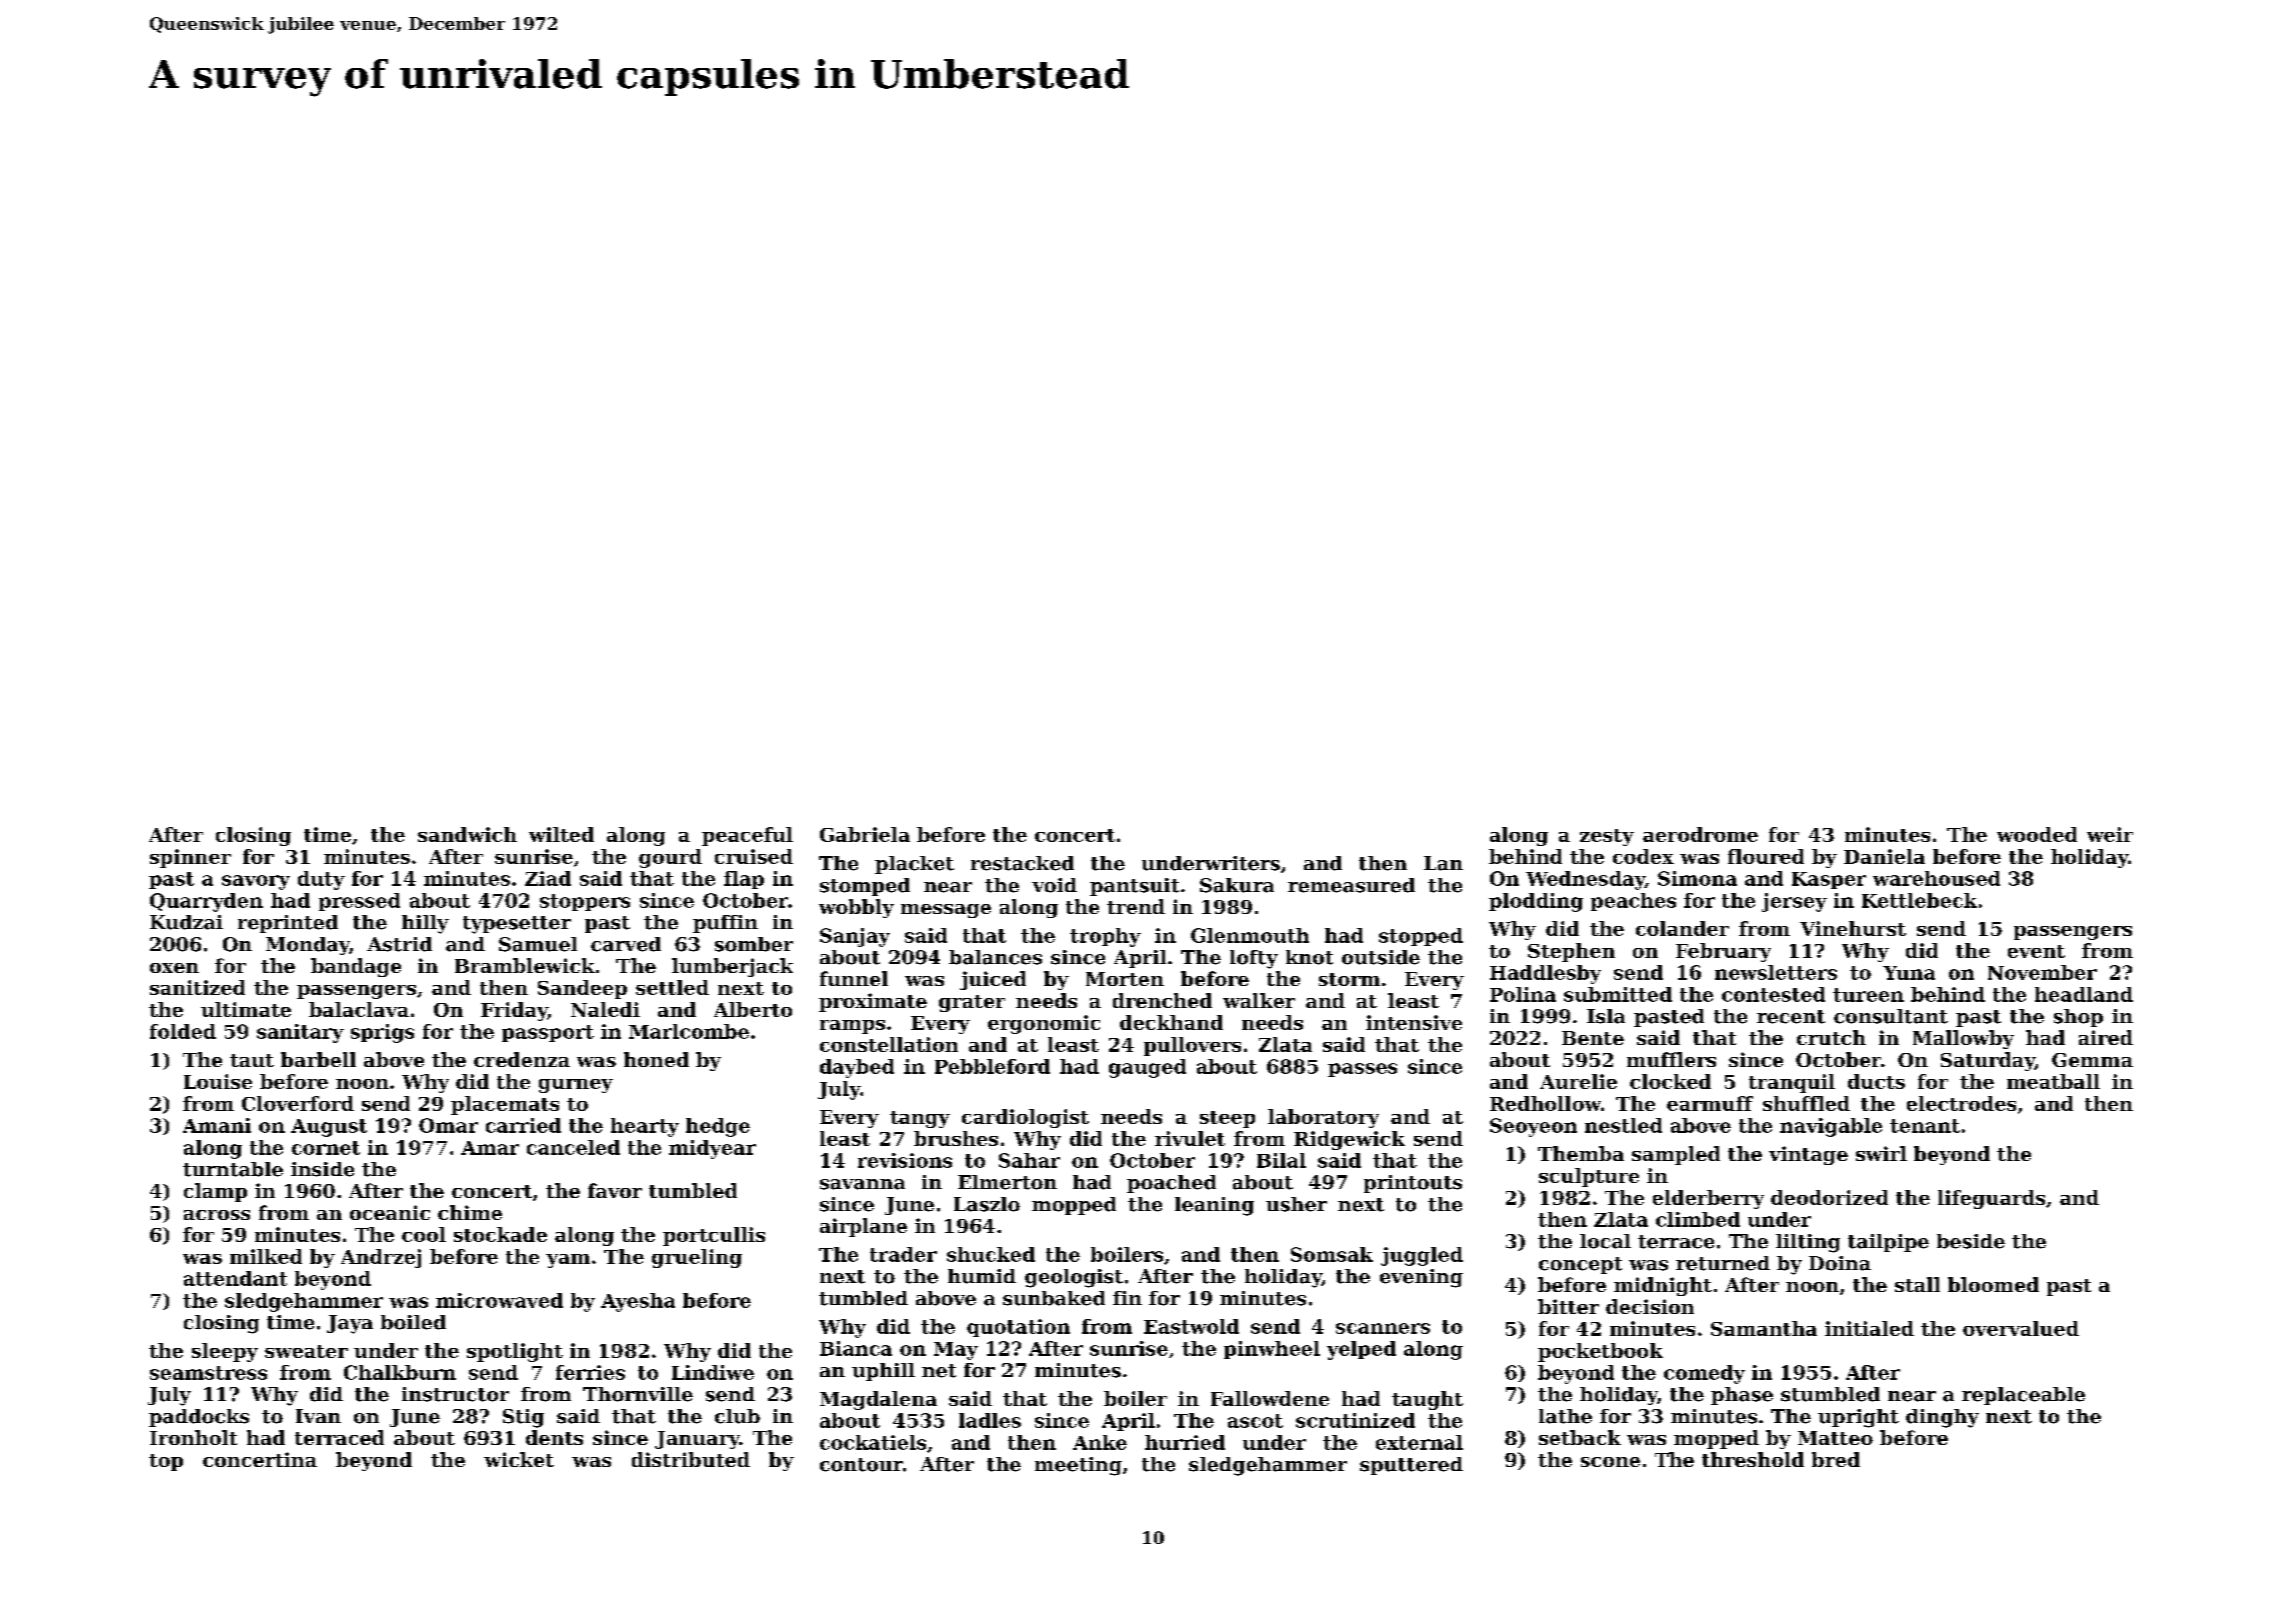 The height and width of the document is (1614, 2282). Describe the element at coordinates (2037, 834) in the document. I see `wooded` at that location.
